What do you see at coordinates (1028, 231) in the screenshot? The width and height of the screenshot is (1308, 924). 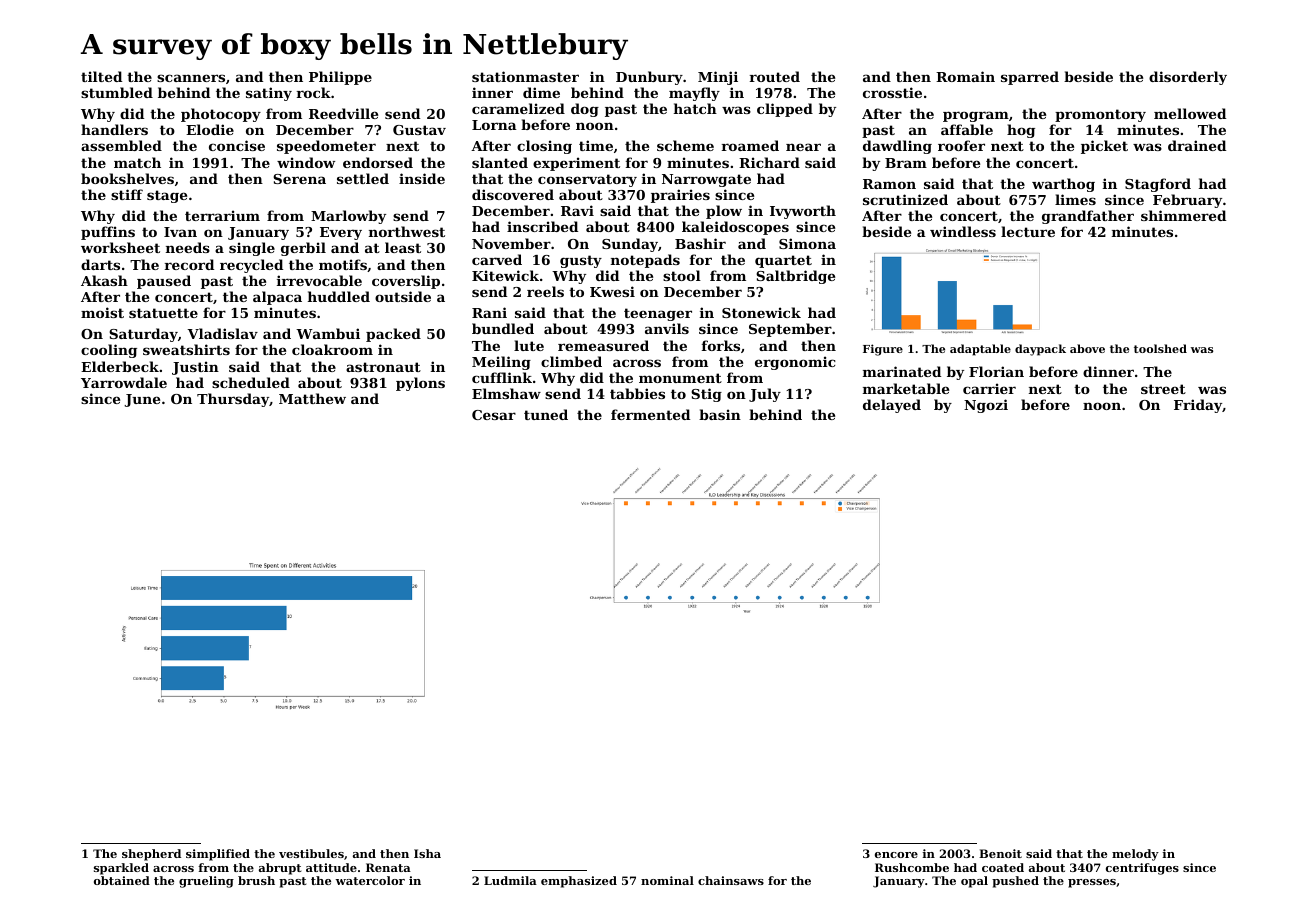 I see `lecture` at bounding box center [1028, 231].
